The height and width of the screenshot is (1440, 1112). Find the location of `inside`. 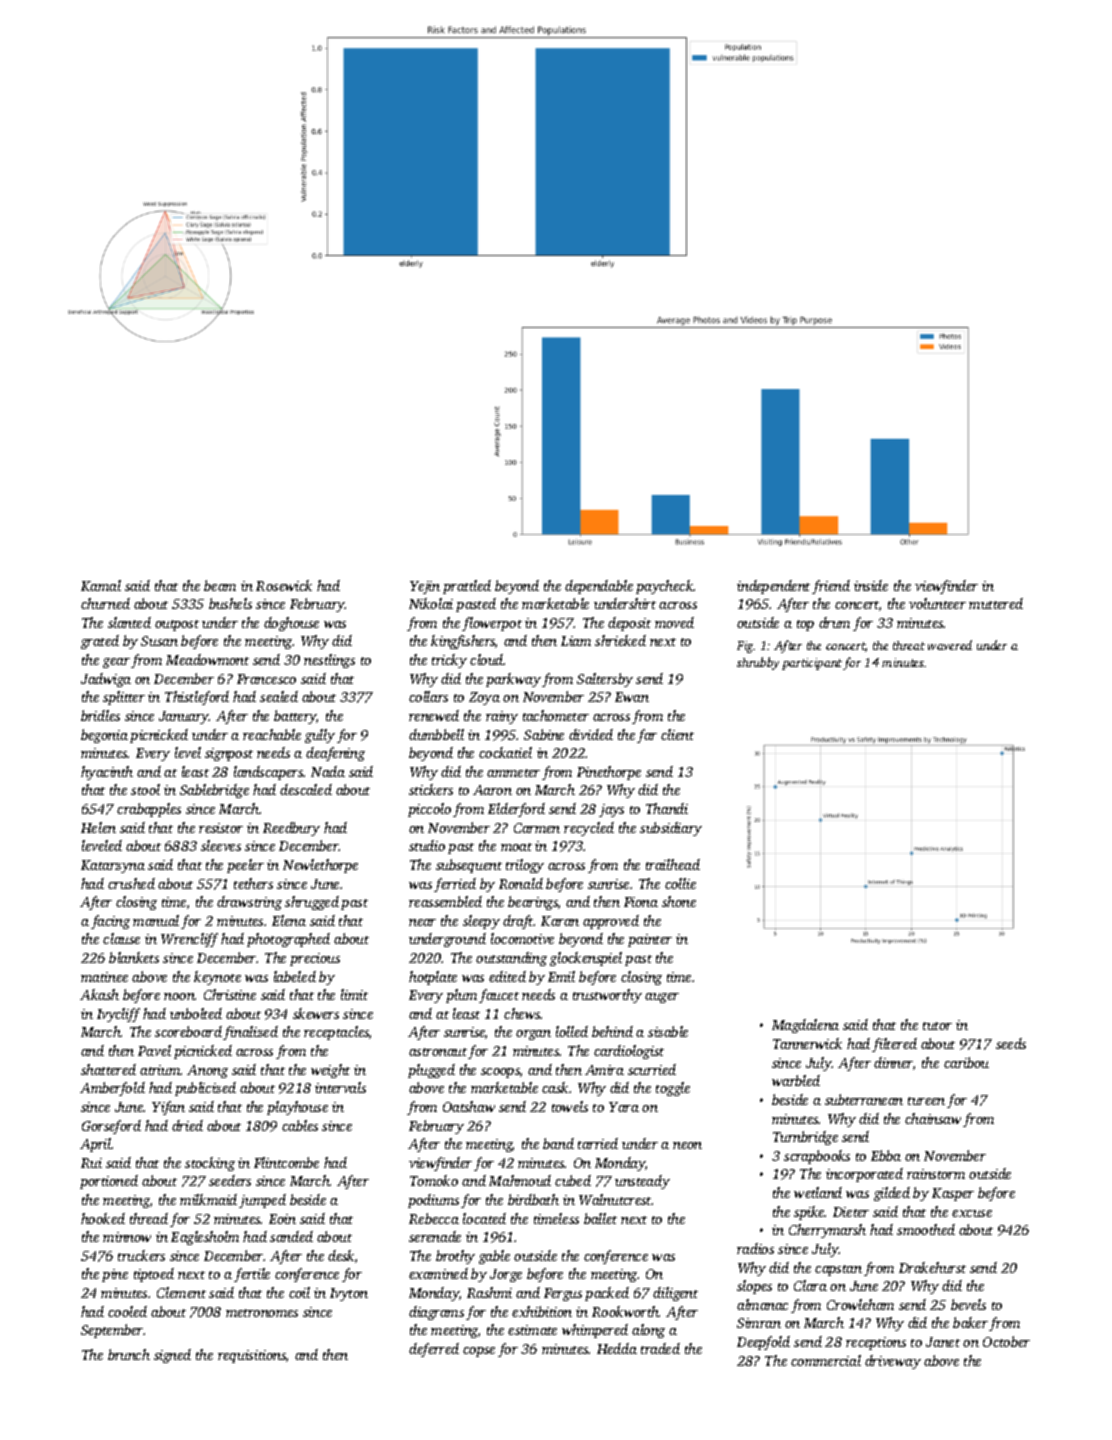

inside is located at coordinates (871, 585).
